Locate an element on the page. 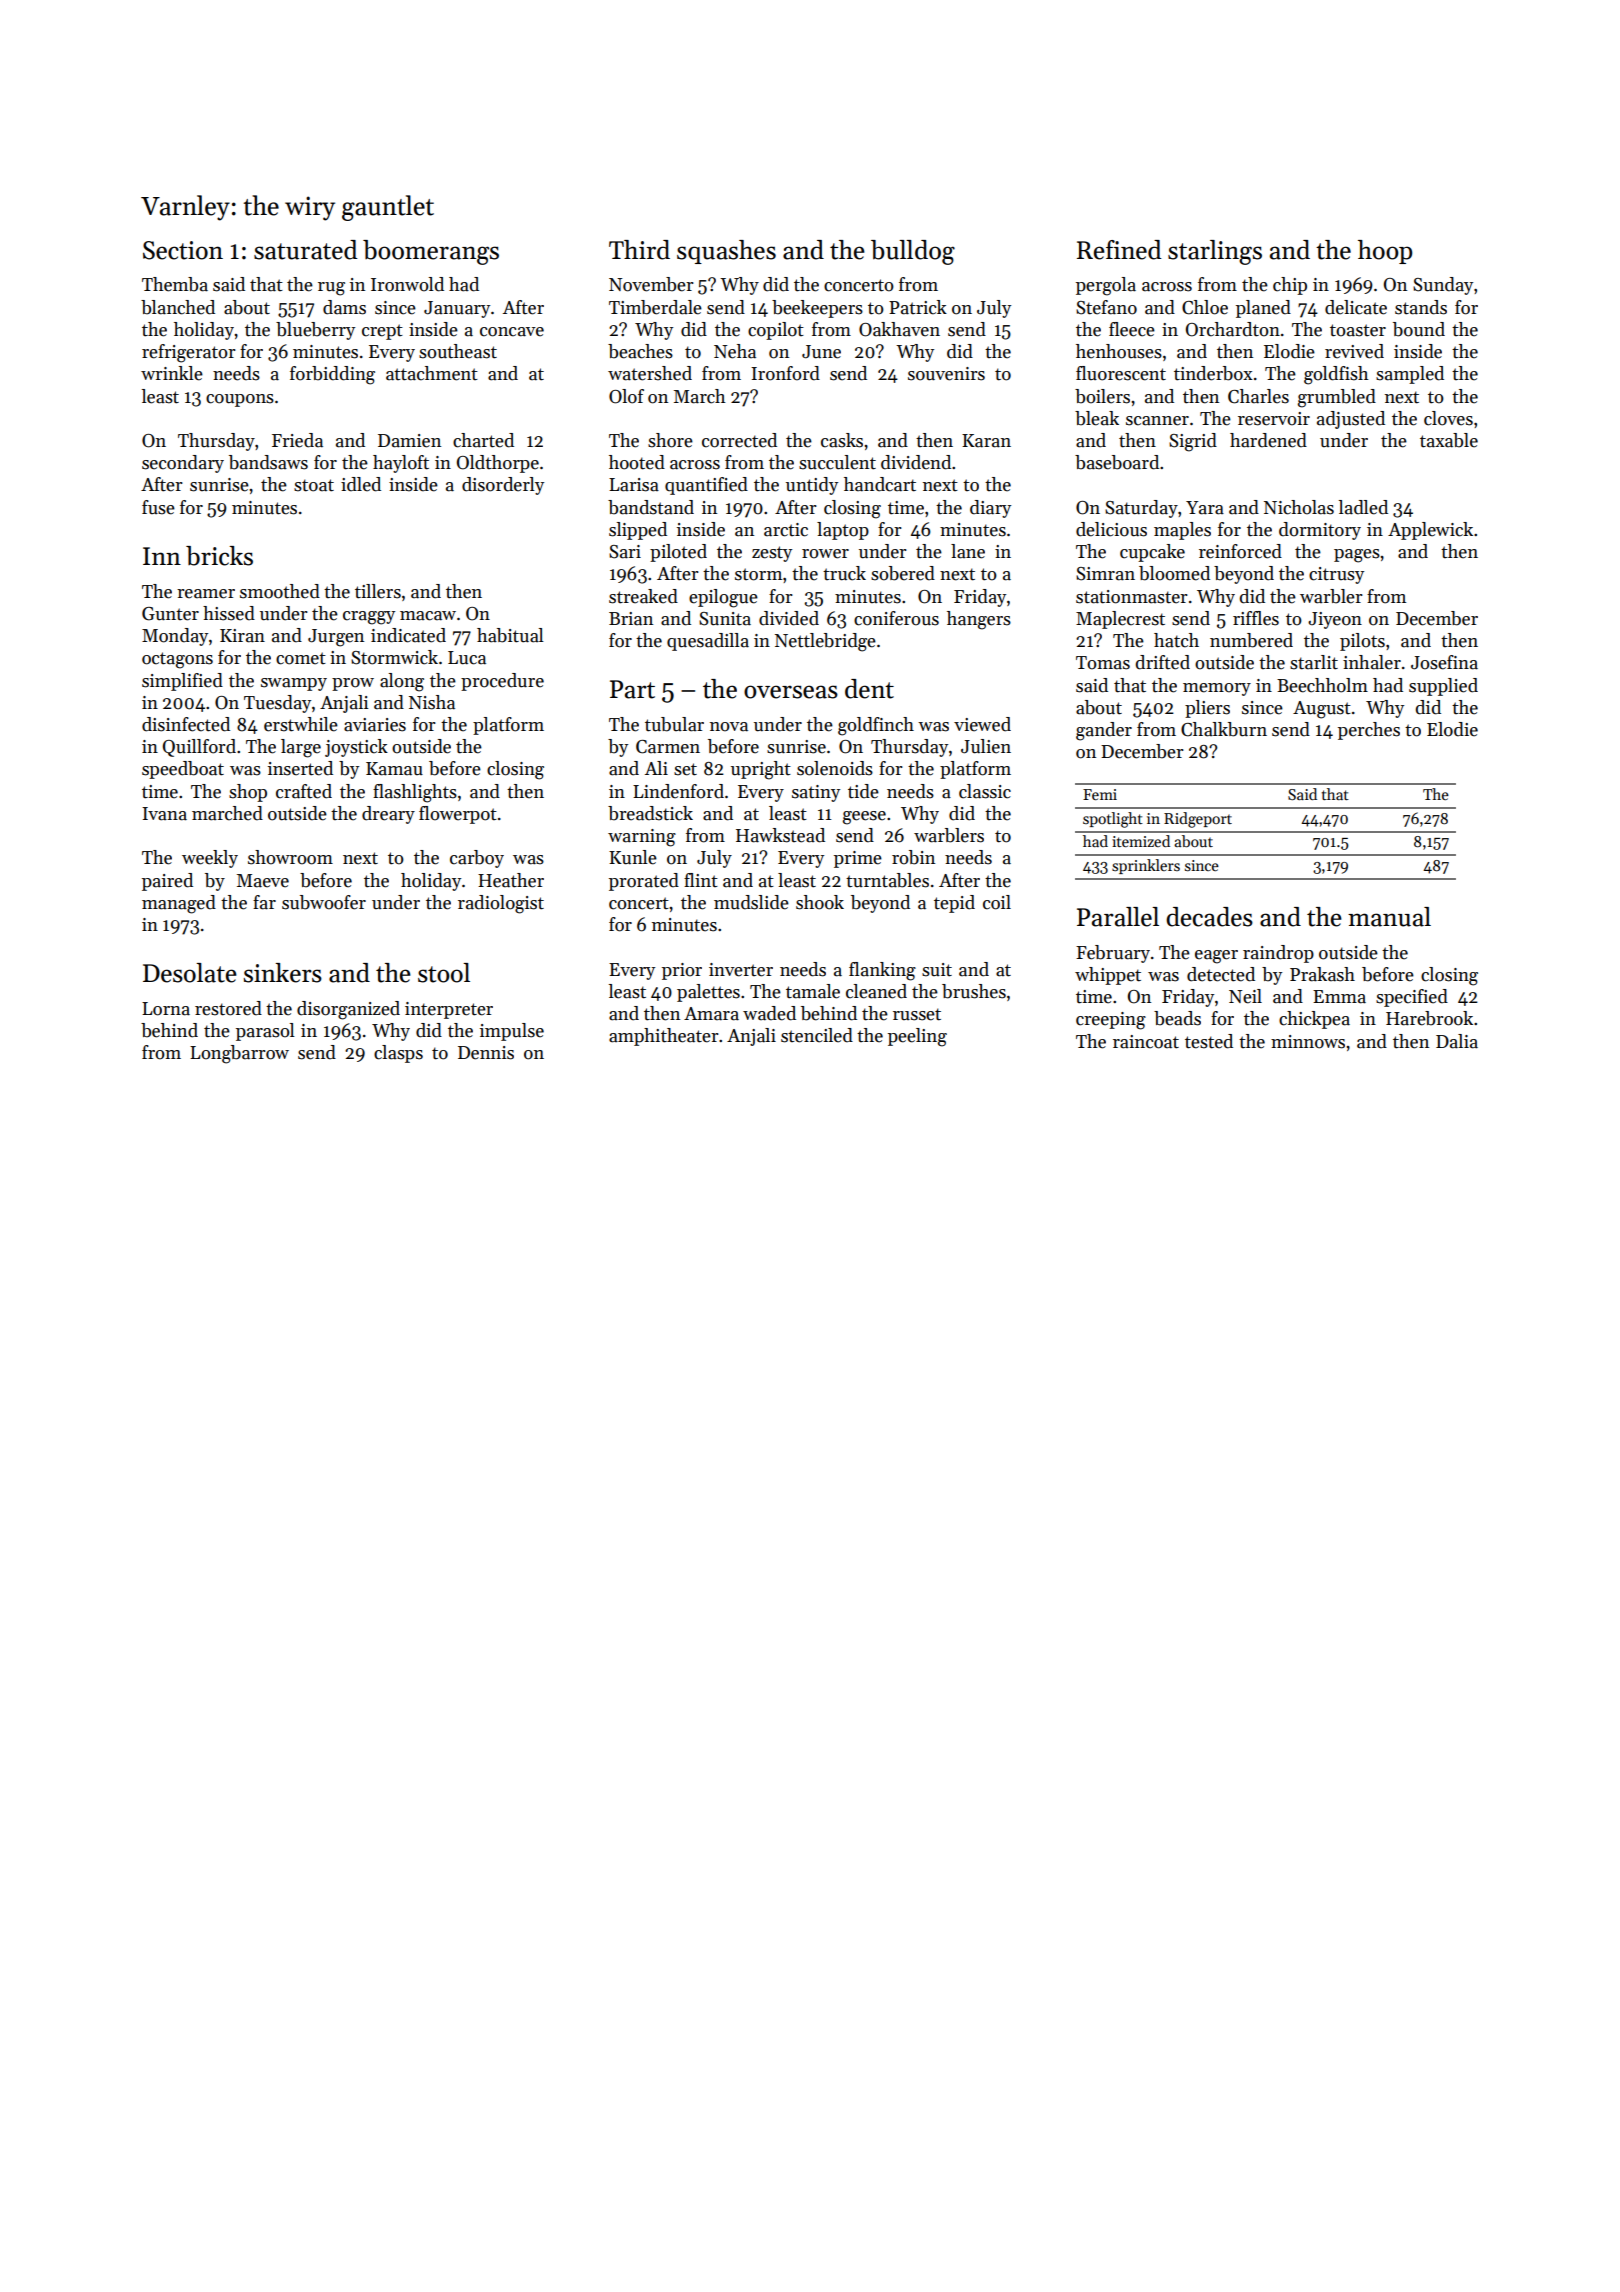 The height and width of the page is (2292, 1620). Themba is located at coordinates (175, 284).
